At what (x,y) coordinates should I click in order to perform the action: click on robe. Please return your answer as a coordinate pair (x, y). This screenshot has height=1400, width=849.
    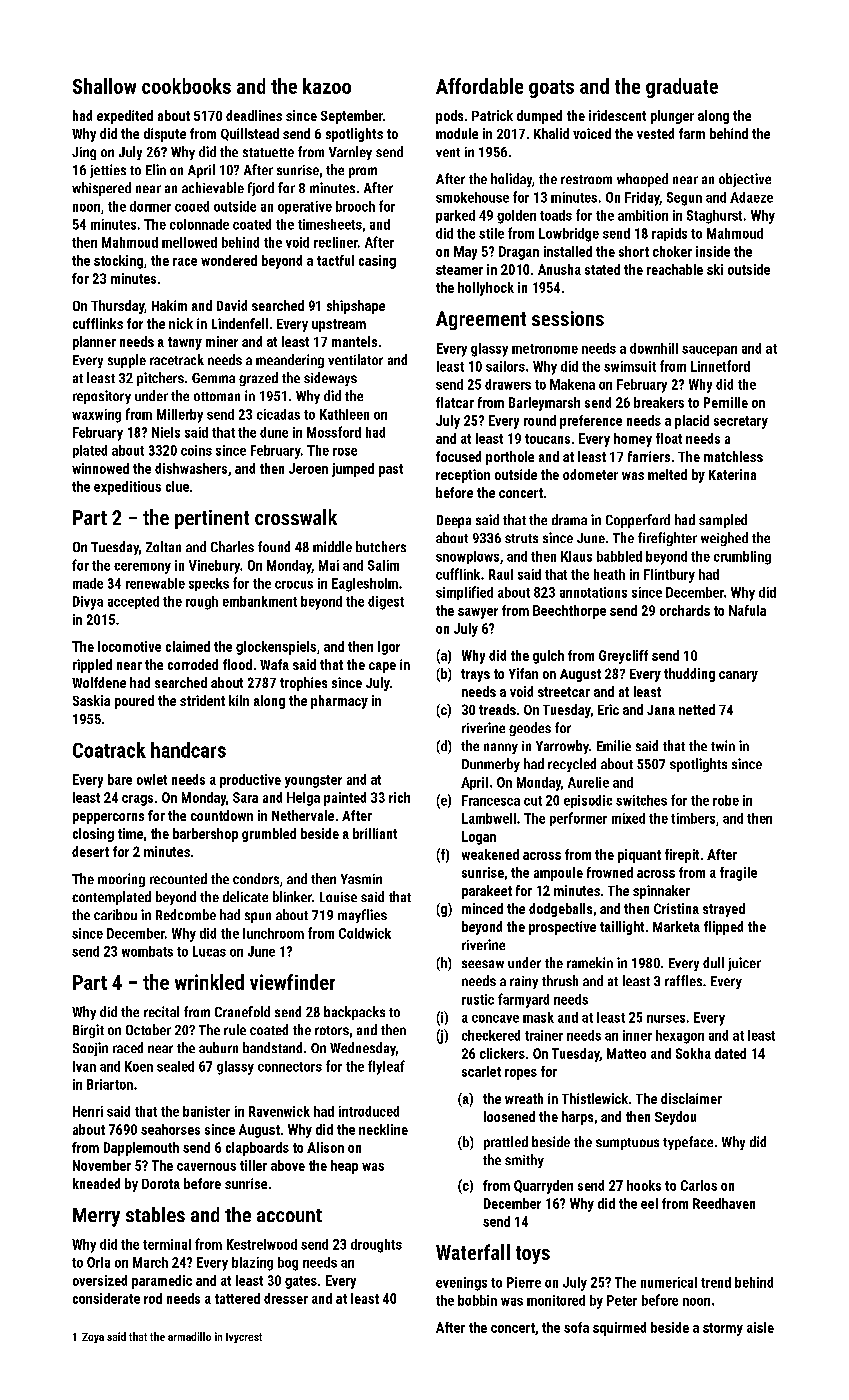
    Looking at the image, I should click on (726, 800).
